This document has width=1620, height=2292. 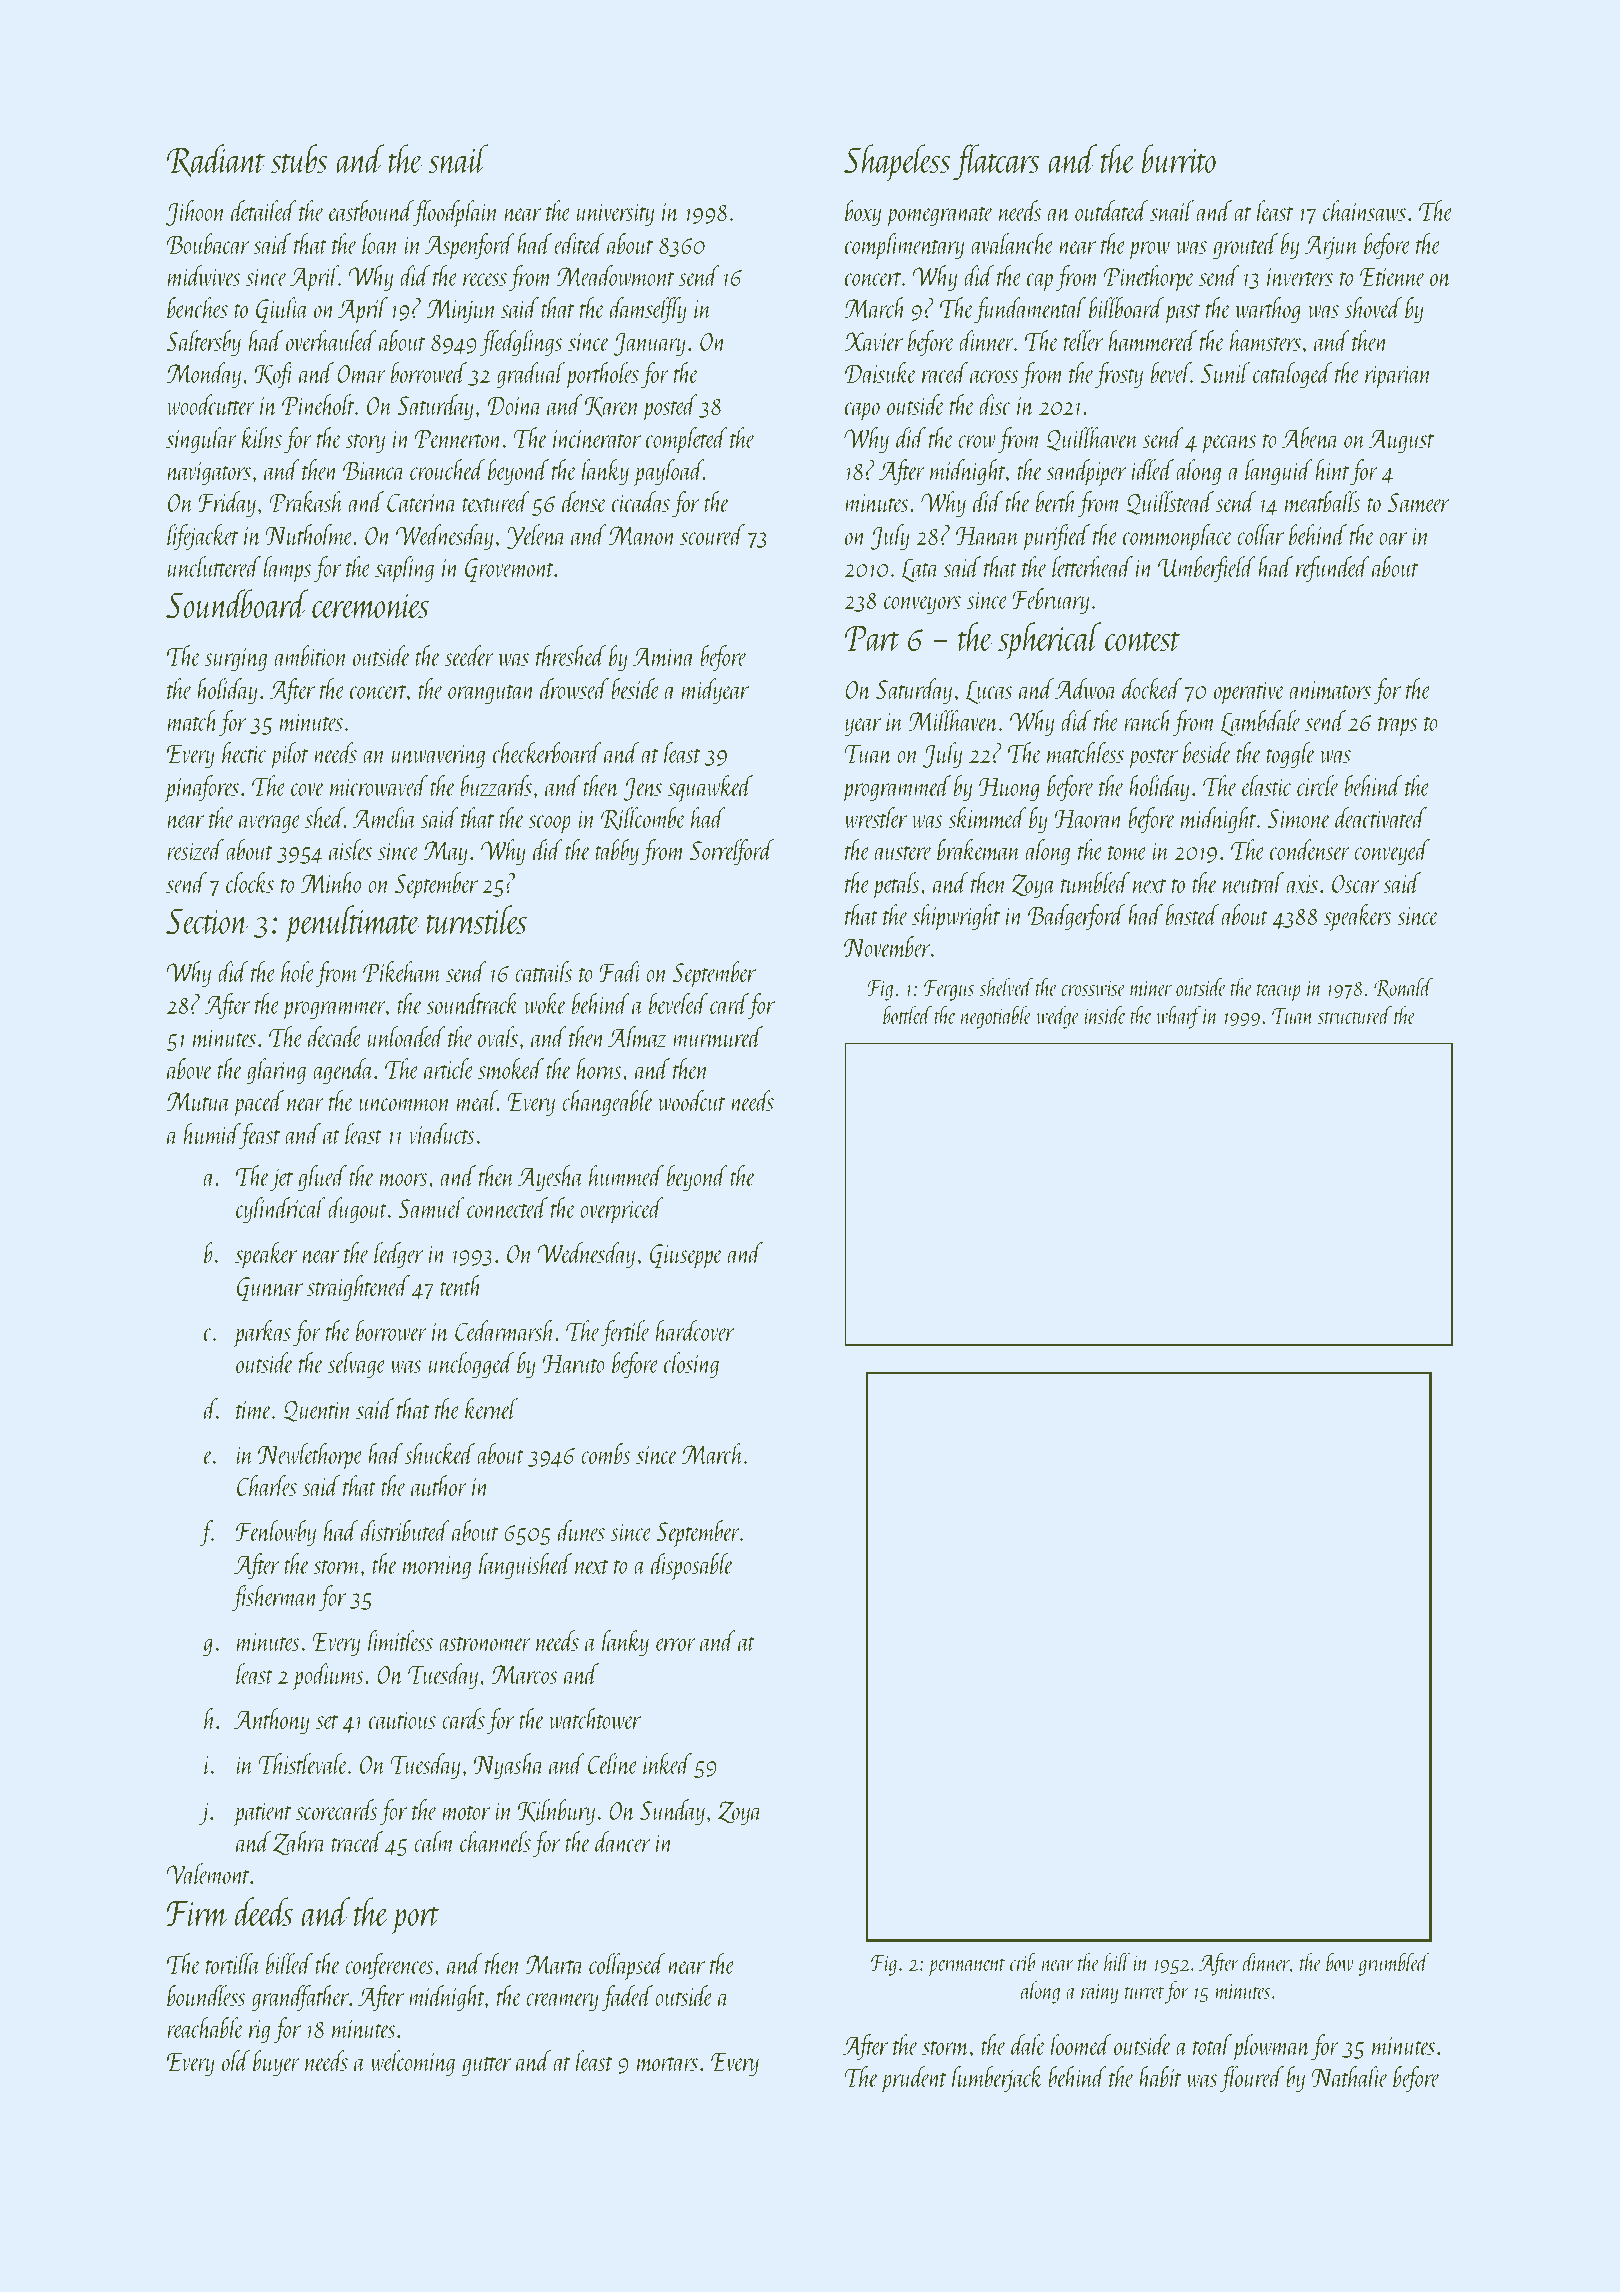 I want to click on Quentin, so click(x=317, y=1411).
